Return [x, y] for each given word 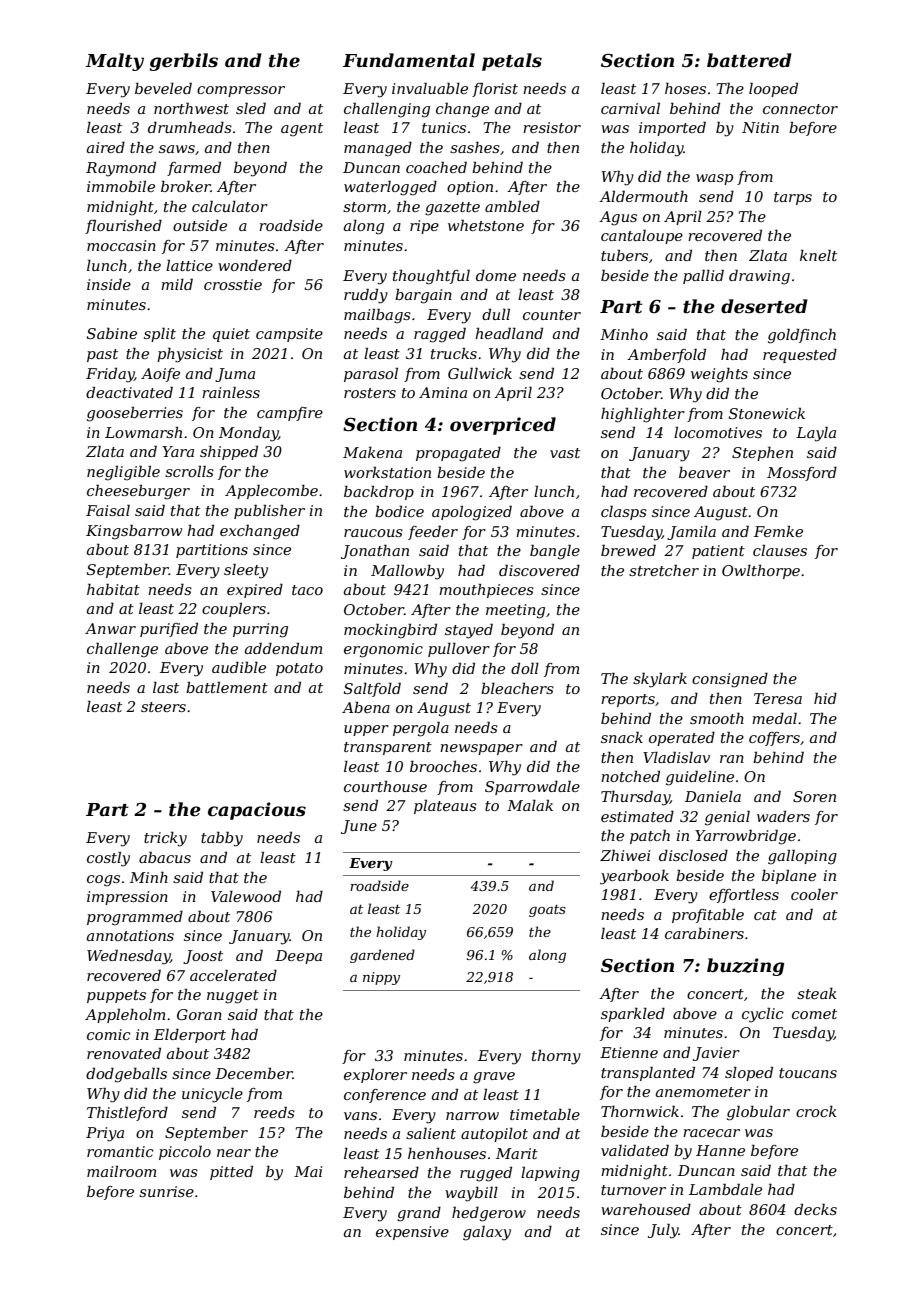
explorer [375, 1076]
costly [108, 859]
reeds [274, 1112]
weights [719, 375]
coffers [774, 739]
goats [547, 911]
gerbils [184, 62]
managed [378, 149]
